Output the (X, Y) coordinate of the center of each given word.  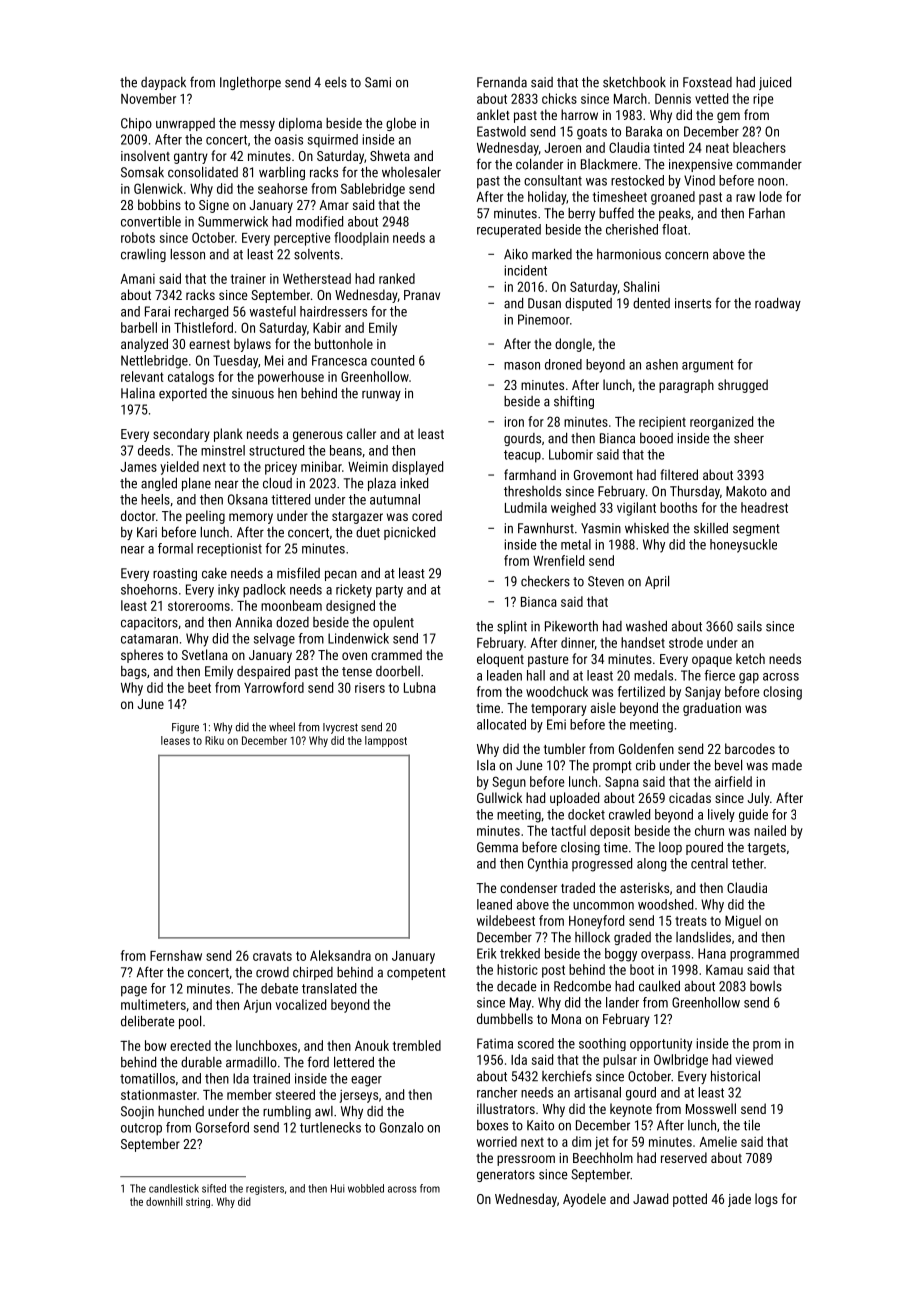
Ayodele (584, 1200)
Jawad (650, 1198)
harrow (579, 114)
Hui (338, 1188)
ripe (763, 100)
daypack (163, 83)
